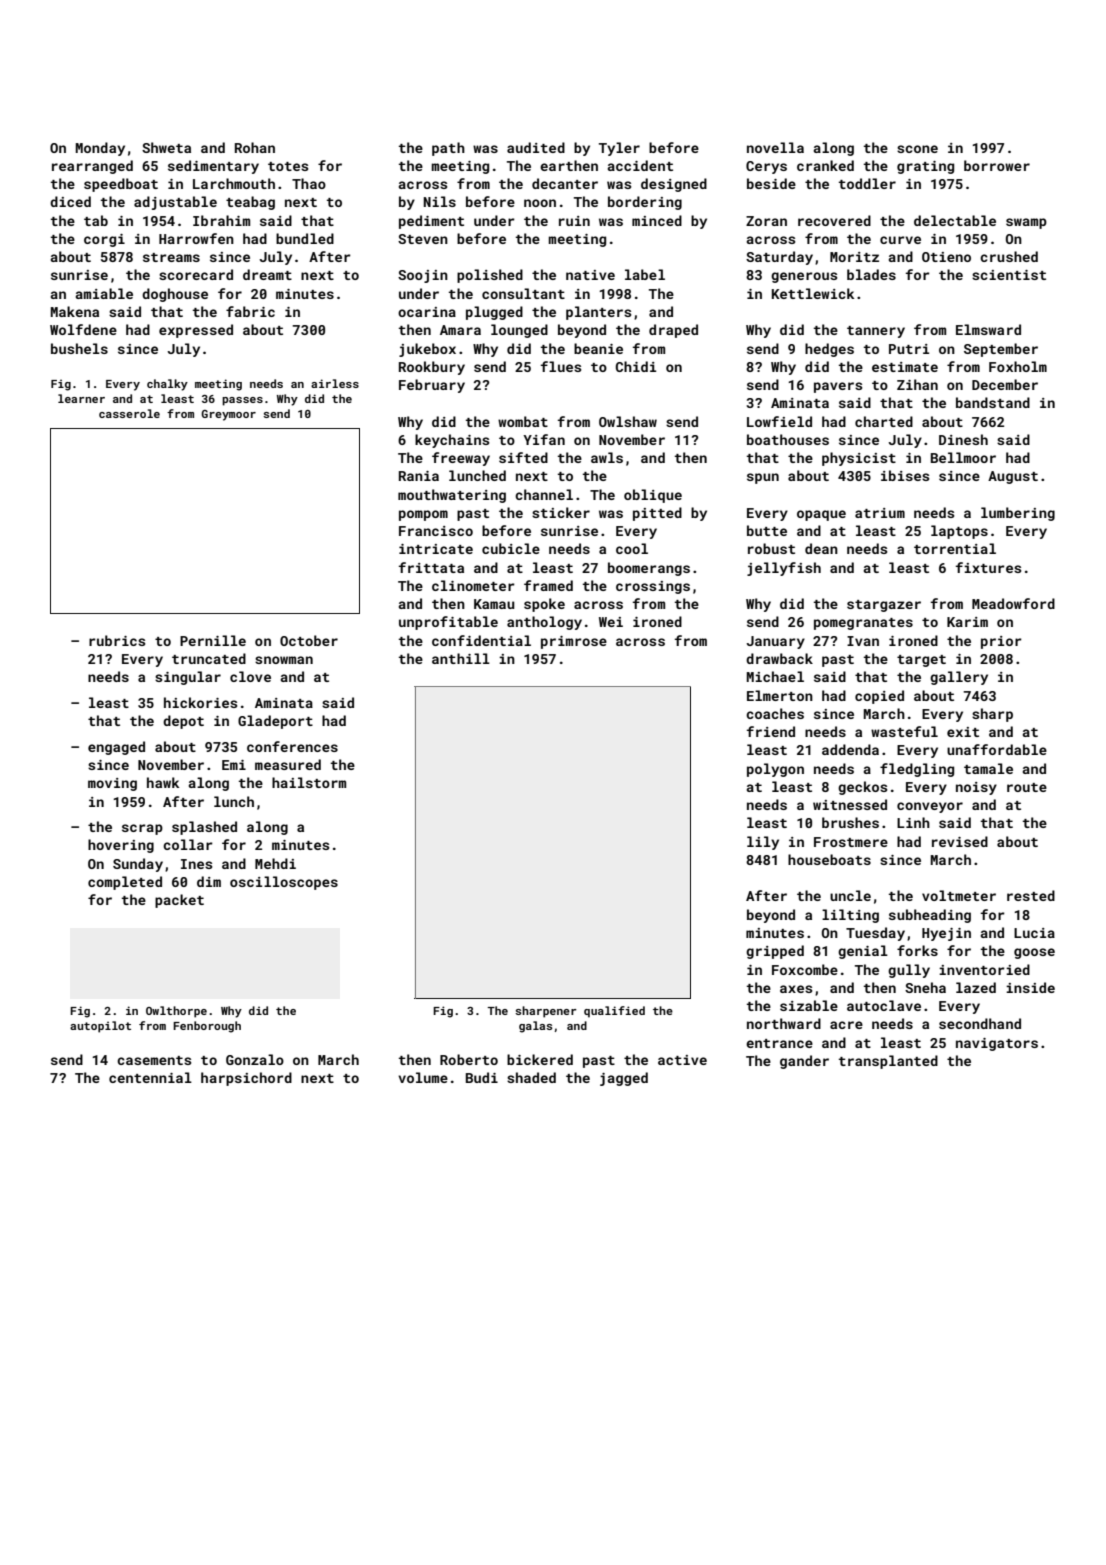 This screenshot has height=1565, width=1106. I want to click on Rohan, so click(255, 147).
